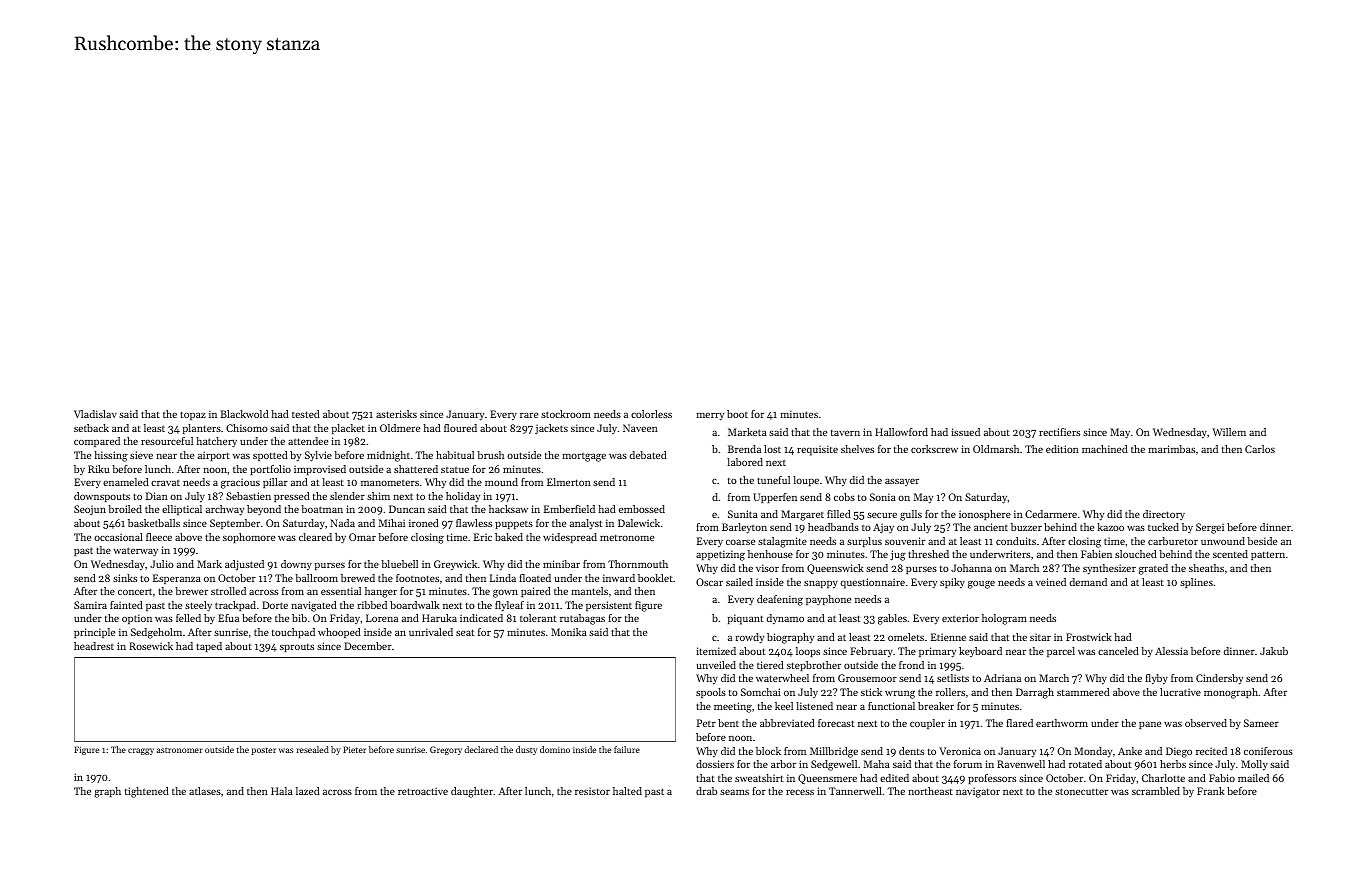  What do you see at coordinates (339, 633) in the screenshot?
I see `whooped` at bounding box center [339, 633].
